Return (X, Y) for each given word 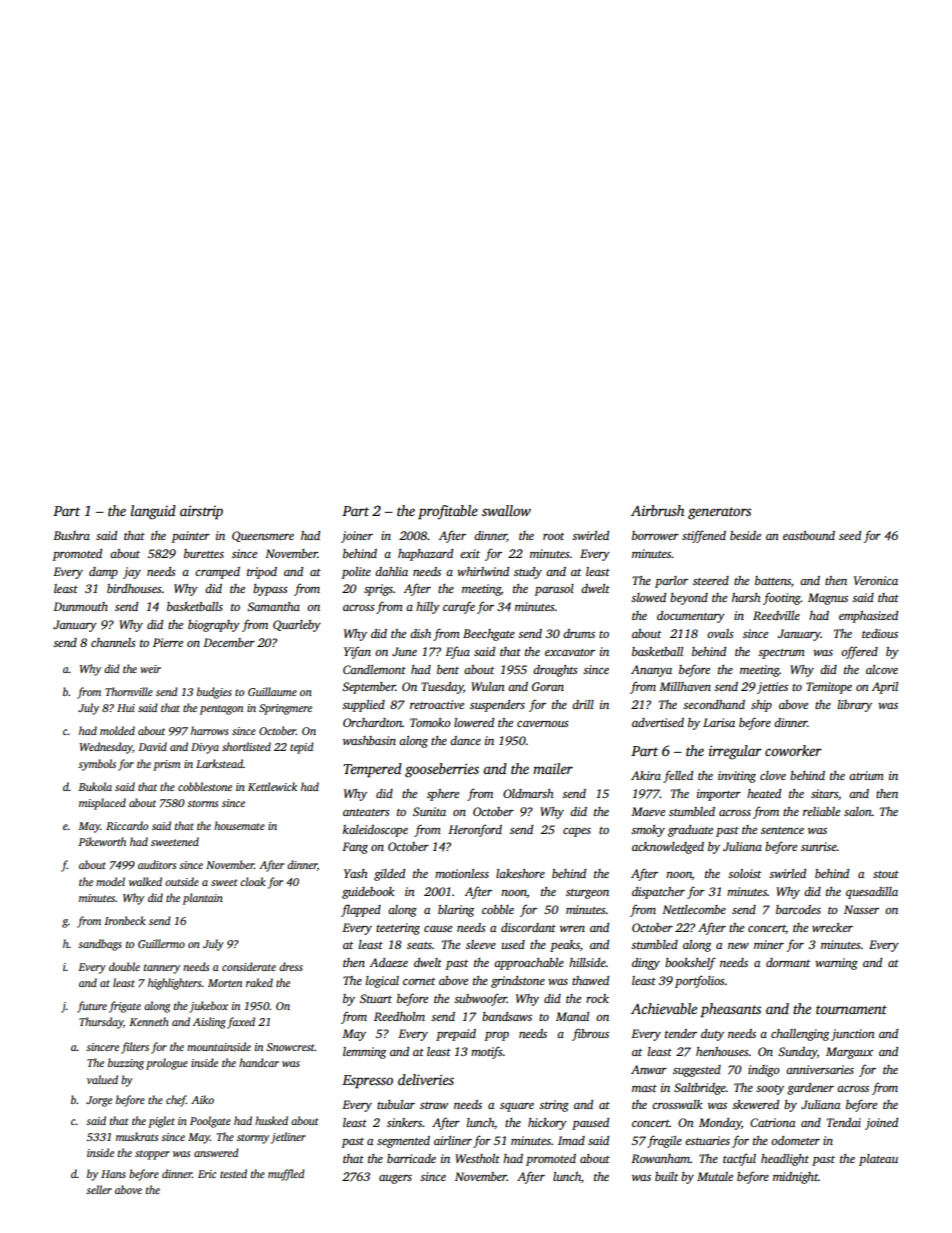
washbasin (369, 740)
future (92, 1007)
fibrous (590, 1034)
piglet (161, 1122)
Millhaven (685, 686)
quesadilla (872, 893)
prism (166, 765)
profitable (448, 512)
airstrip (201, 513)
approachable (529, 964)
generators (719, 513)
